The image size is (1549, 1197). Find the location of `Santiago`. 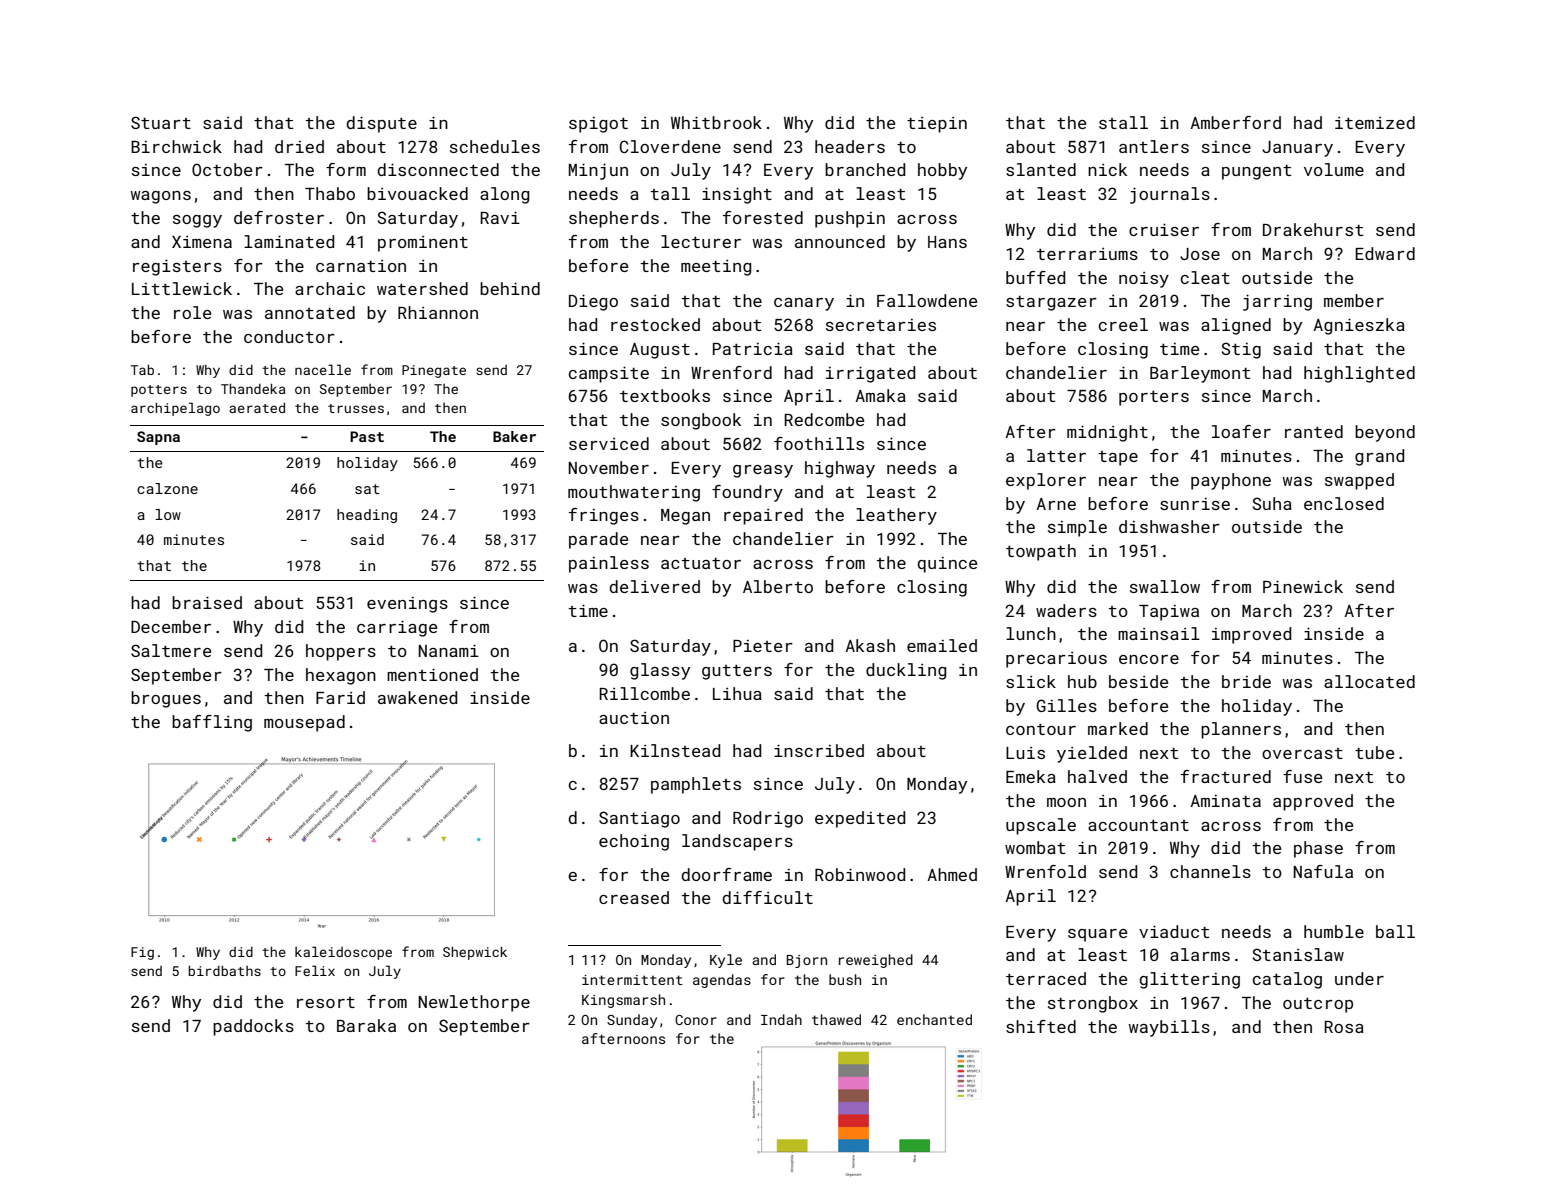

Santiago is located at coordinates (639, 819).
